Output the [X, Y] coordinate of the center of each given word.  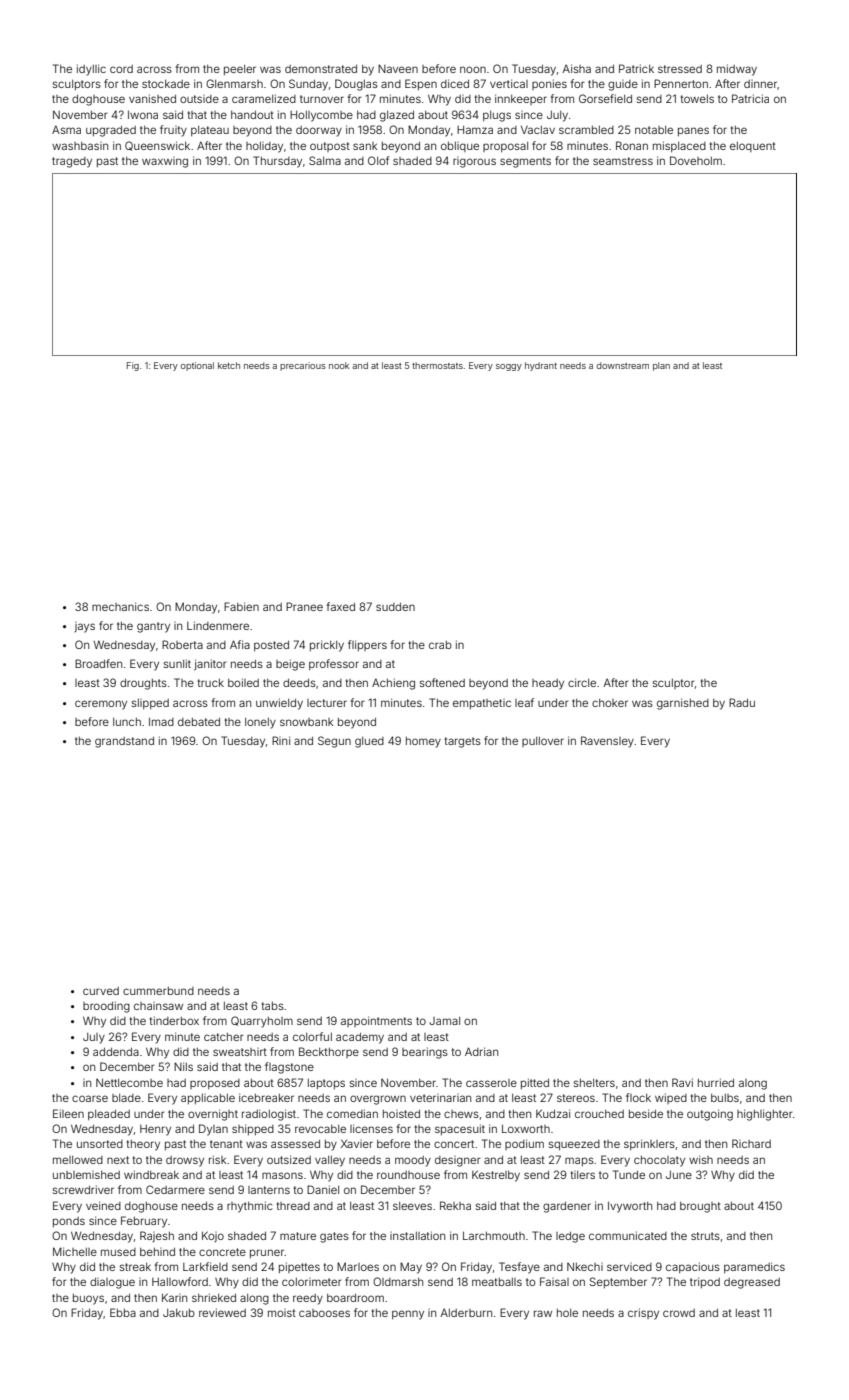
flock [638, 1097]
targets [462, 742]
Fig [133, 366]
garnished [683, 704]
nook [339, 365]
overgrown [378, 1100]
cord [121, 69]
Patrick [636, 68]
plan [661, 366]
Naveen [398, 68]
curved [101, 991]
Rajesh [157, 1236]
